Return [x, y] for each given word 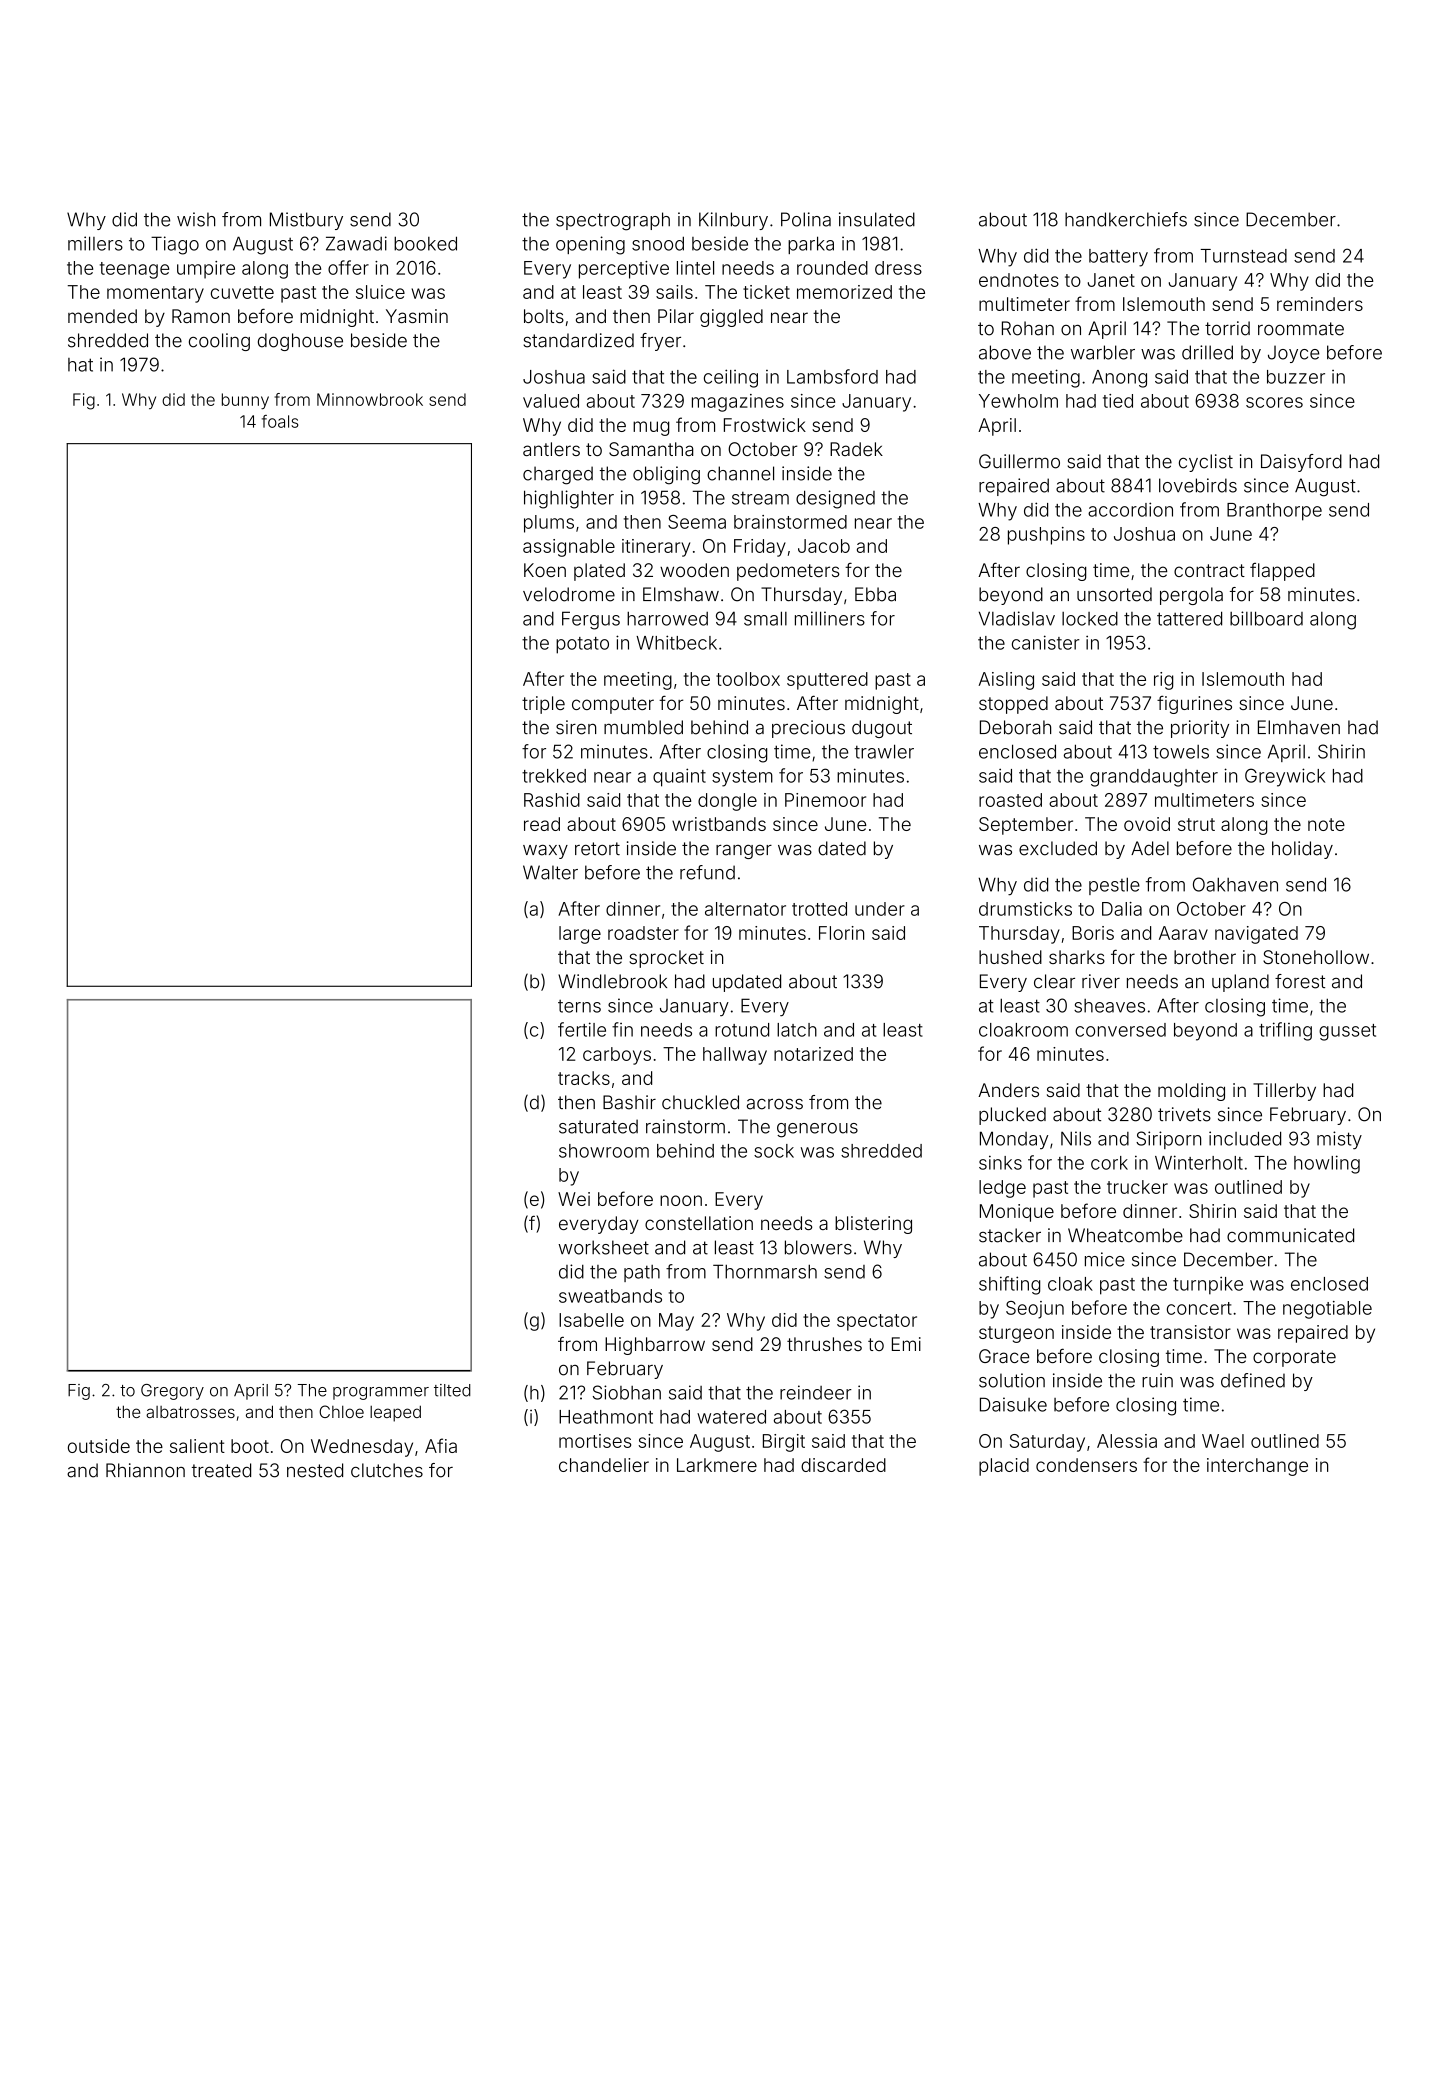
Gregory [172, 1392]
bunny [245, 401]
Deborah [1015, 727]
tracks [584, 1078]
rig [1163, 681]
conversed [1120, 1030]
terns [579, 1006]
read [542, 824]
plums [549, 524]
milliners [830, 618]
